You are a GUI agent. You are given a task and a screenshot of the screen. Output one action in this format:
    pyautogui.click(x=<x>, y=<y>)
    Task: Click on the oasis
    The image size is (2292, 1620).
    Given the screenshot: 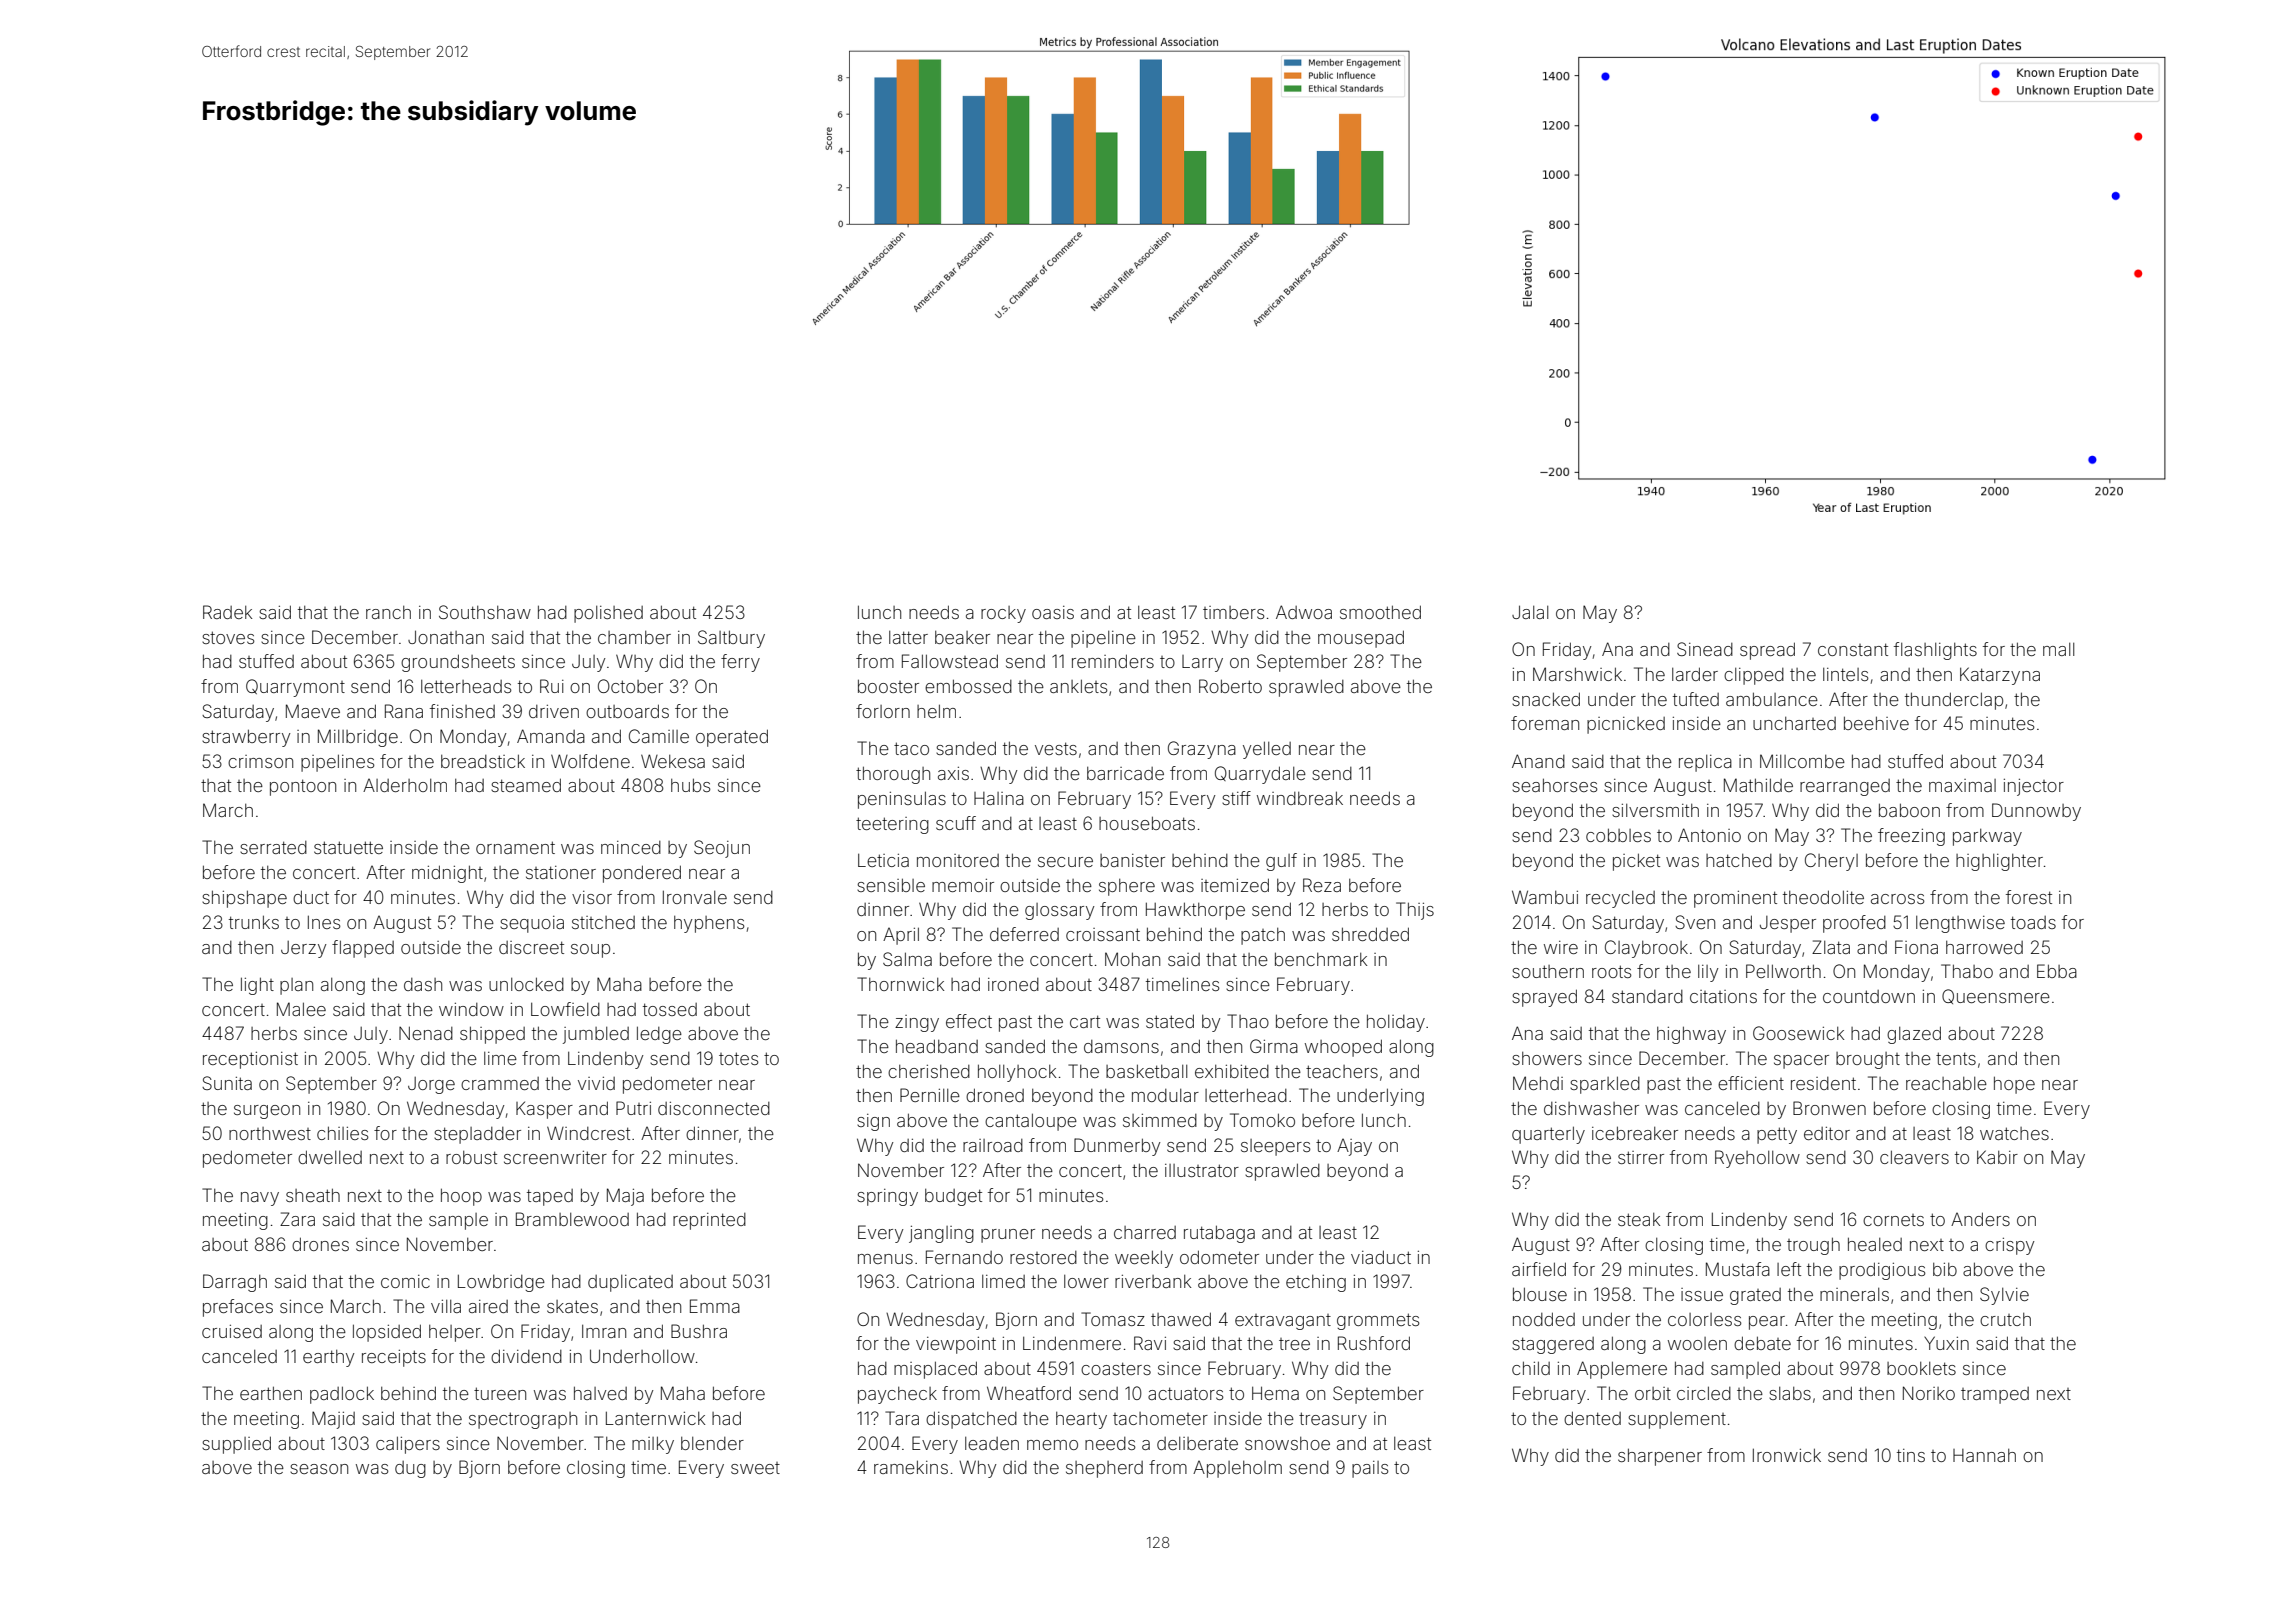 What is the action you would take?
    pyautogui.click(x=1053, y=612)
